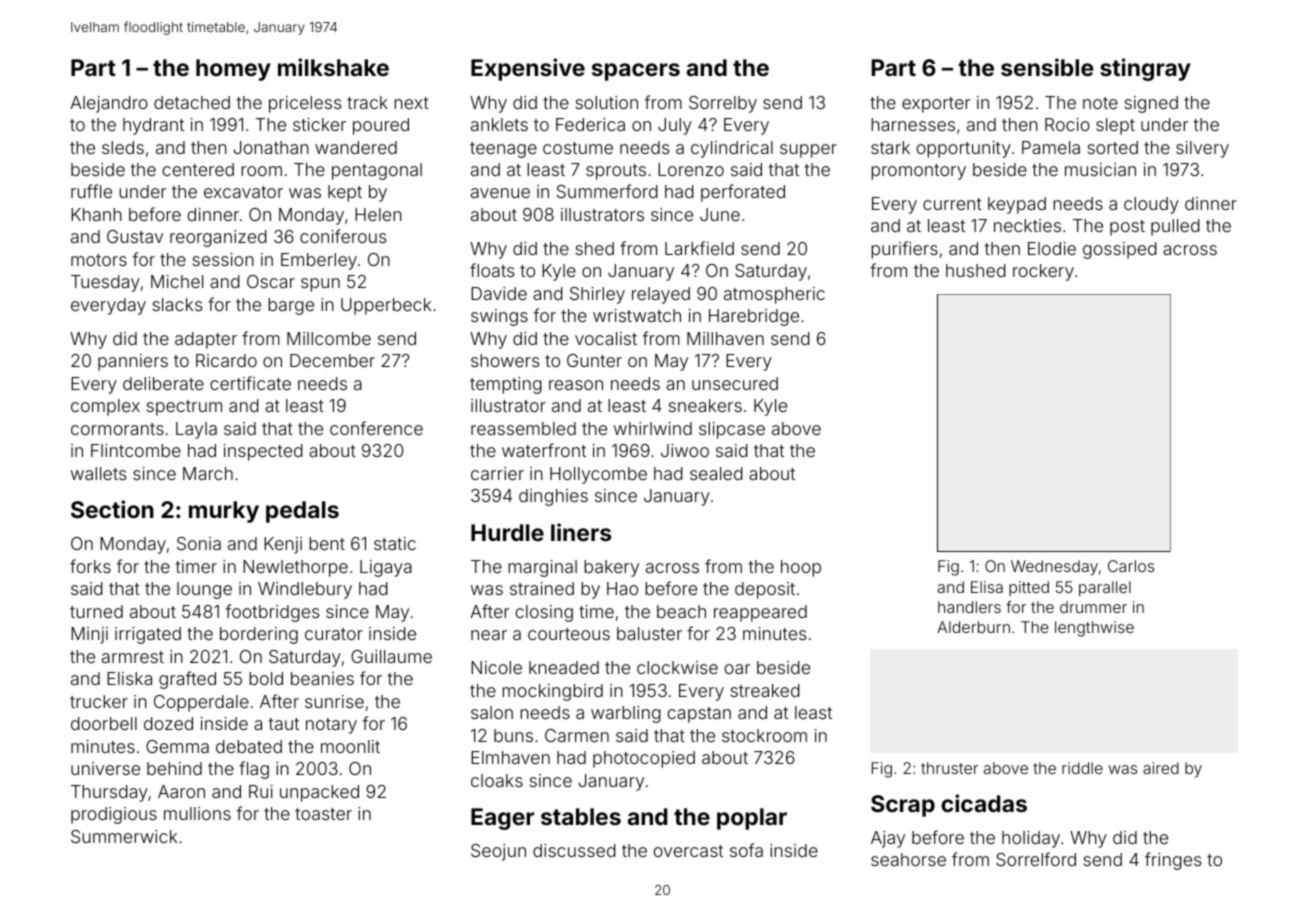  I want to click on Carlos, so click(1131, 566).
